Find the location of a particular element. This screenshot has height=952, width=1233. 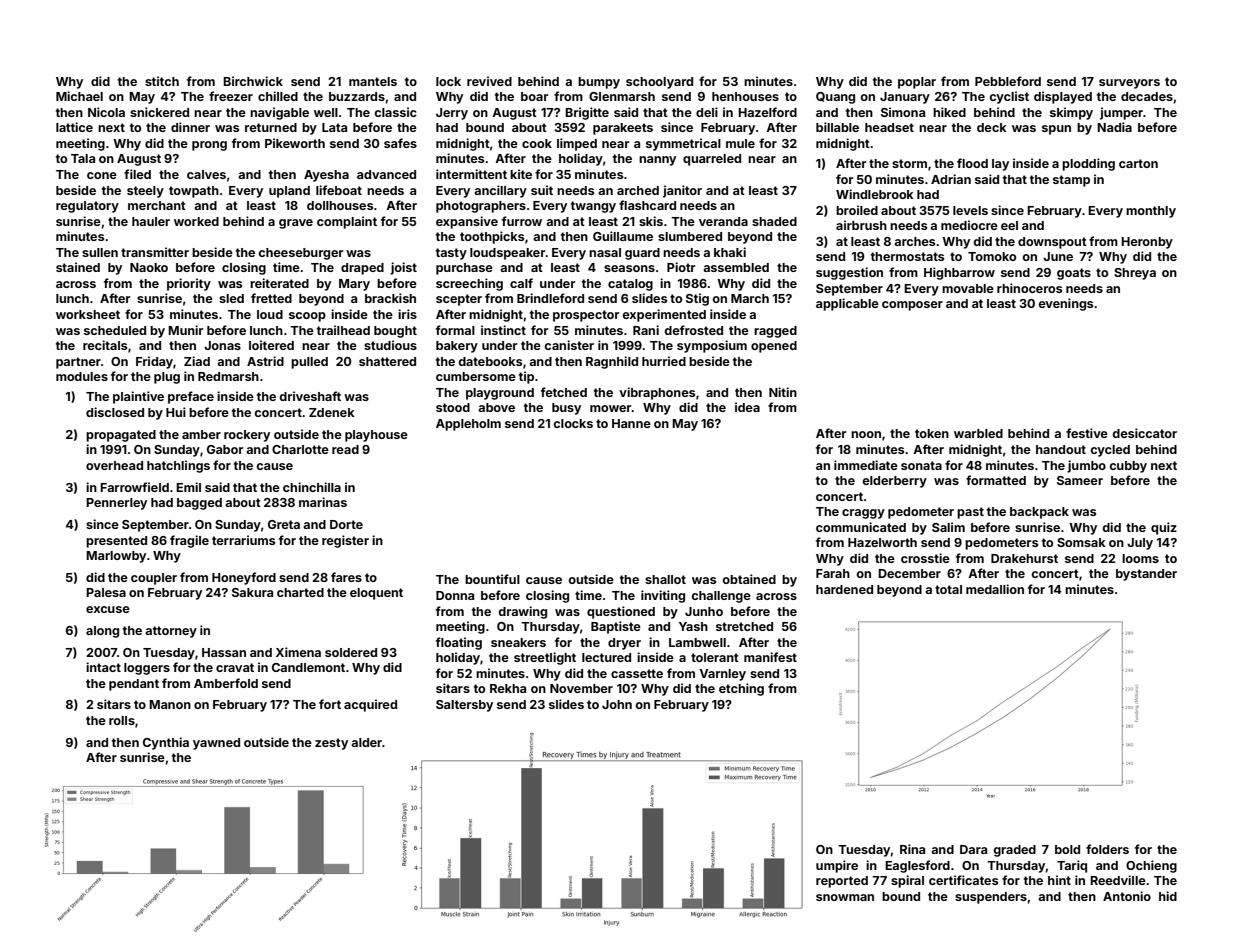

Sakura is located at coordinates (252, 592).
